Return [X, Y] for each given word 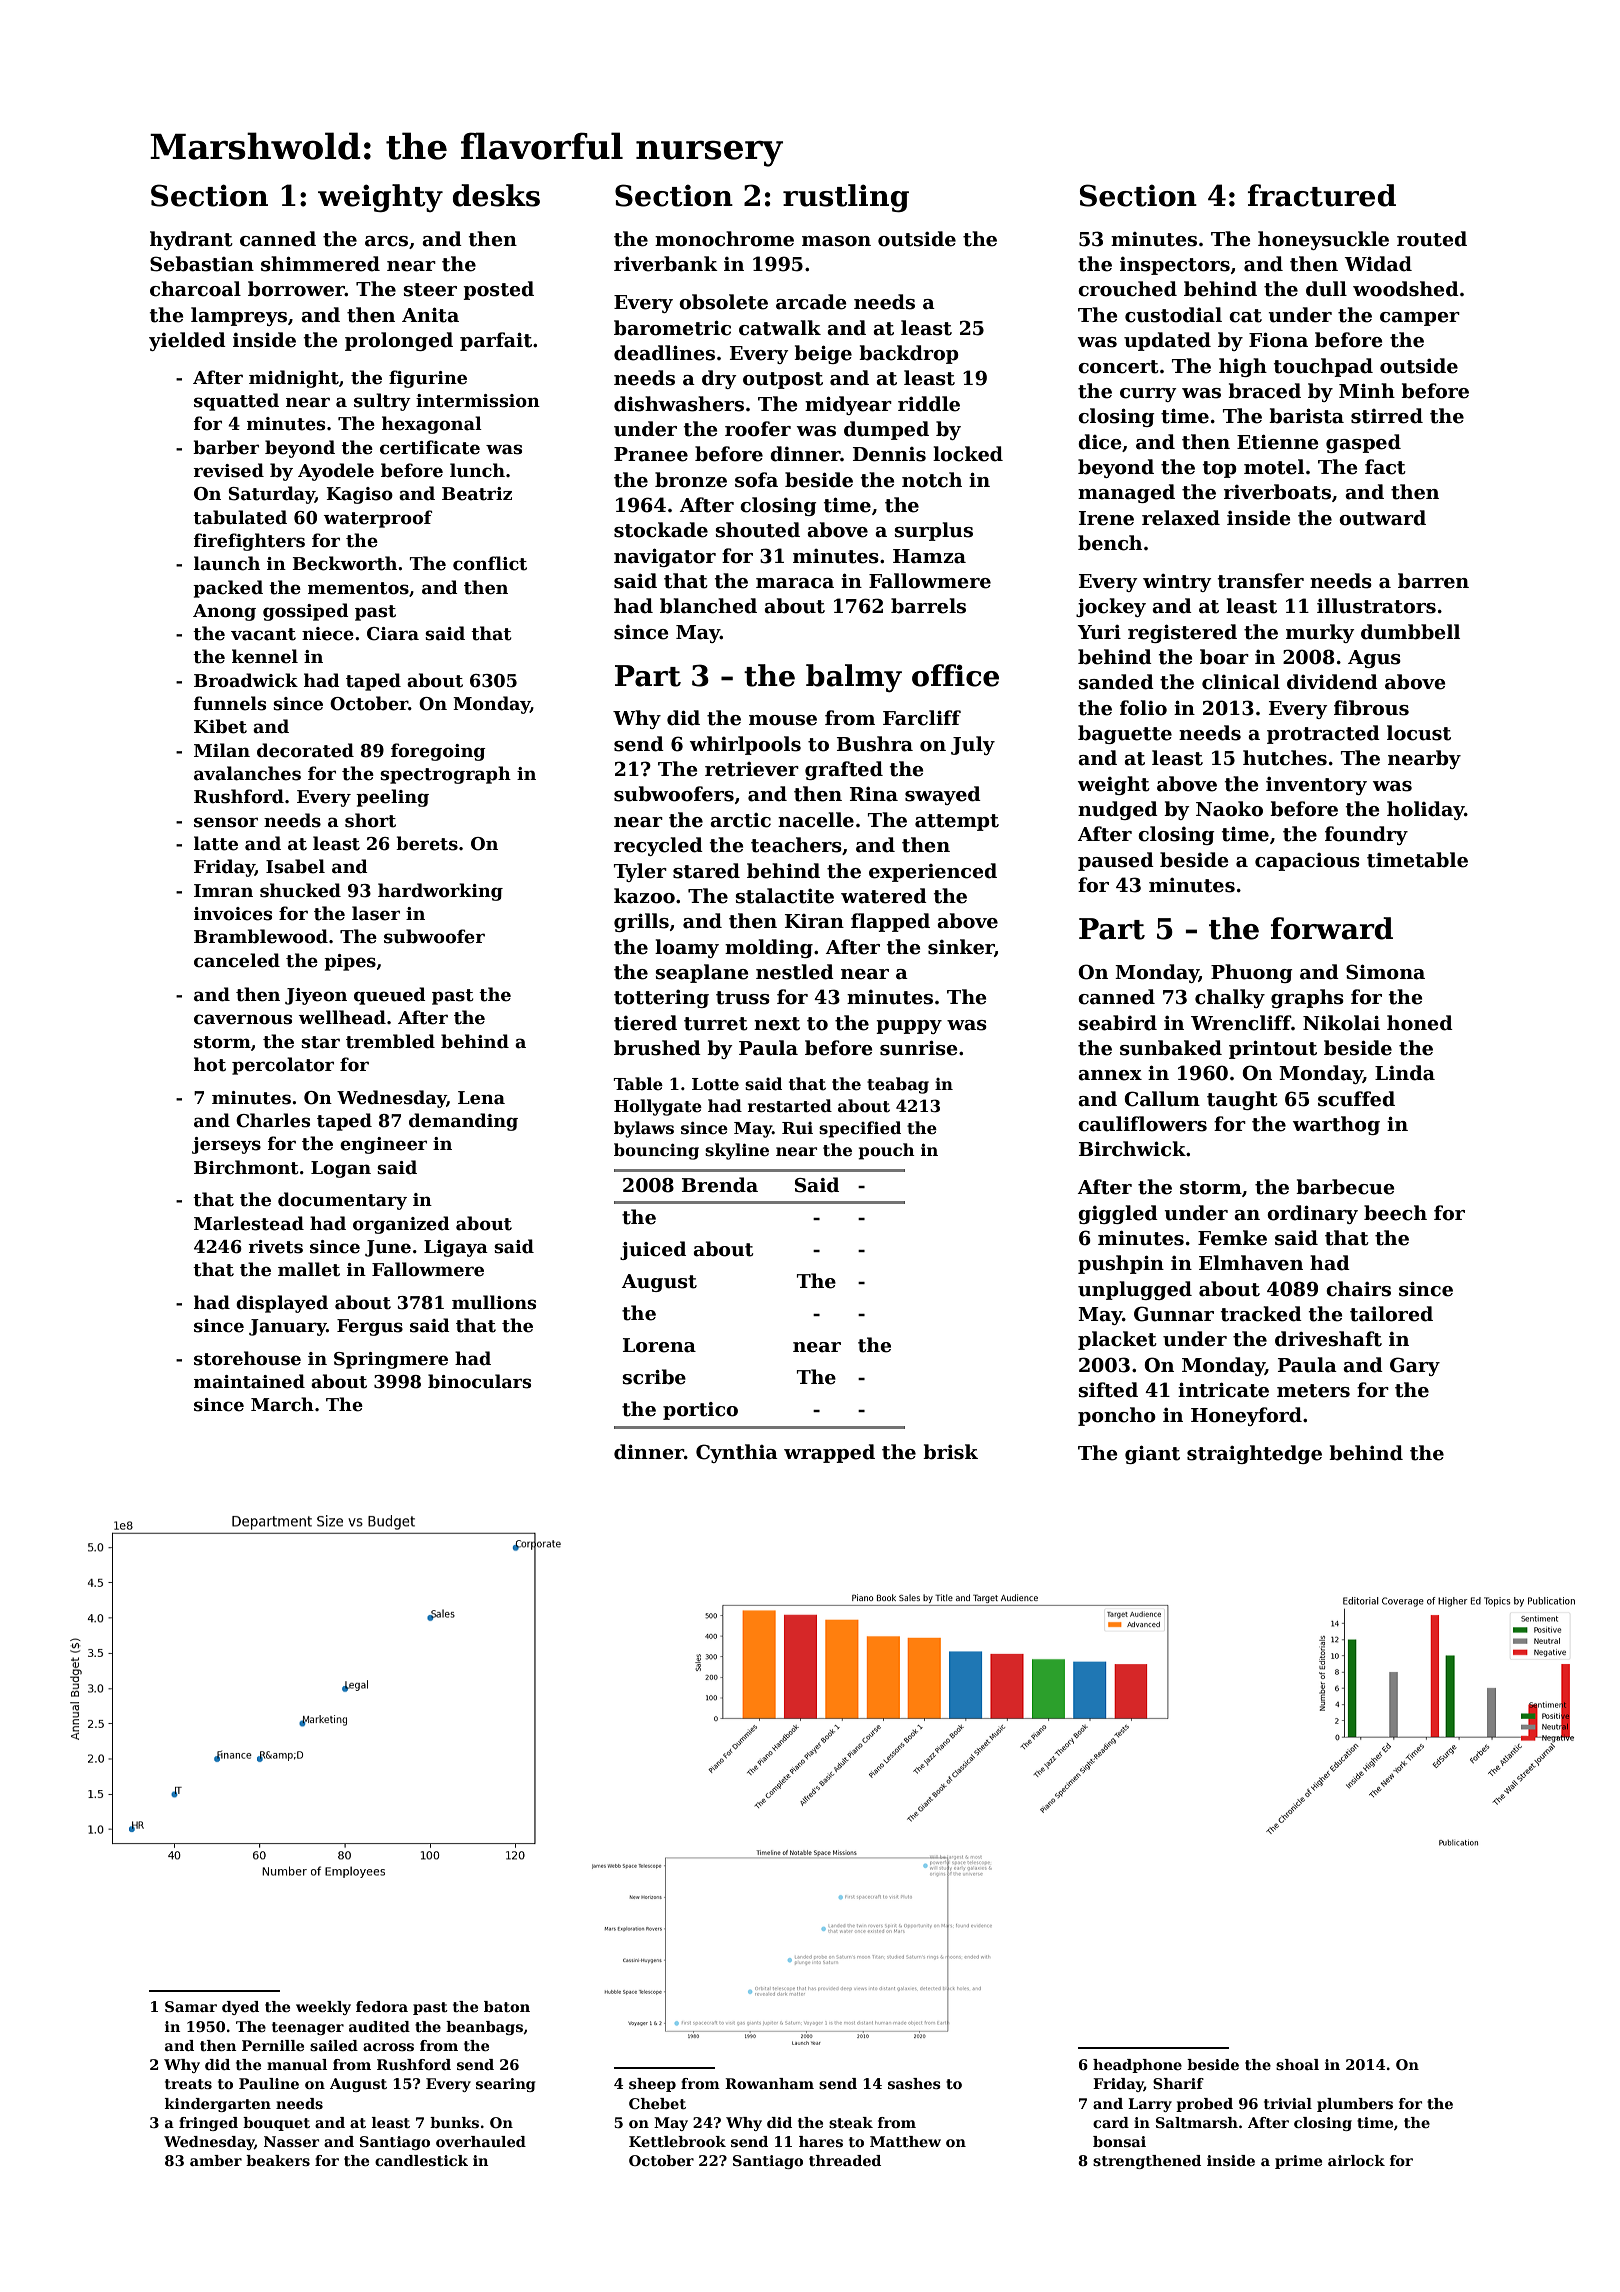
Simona [1385, 972]
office [955, 675]
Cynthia [737, 1453]
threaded [845, 2160]
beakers [278, 2160]
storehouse [247, 1358]
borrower [296, 289]
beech [1395, 1213]
